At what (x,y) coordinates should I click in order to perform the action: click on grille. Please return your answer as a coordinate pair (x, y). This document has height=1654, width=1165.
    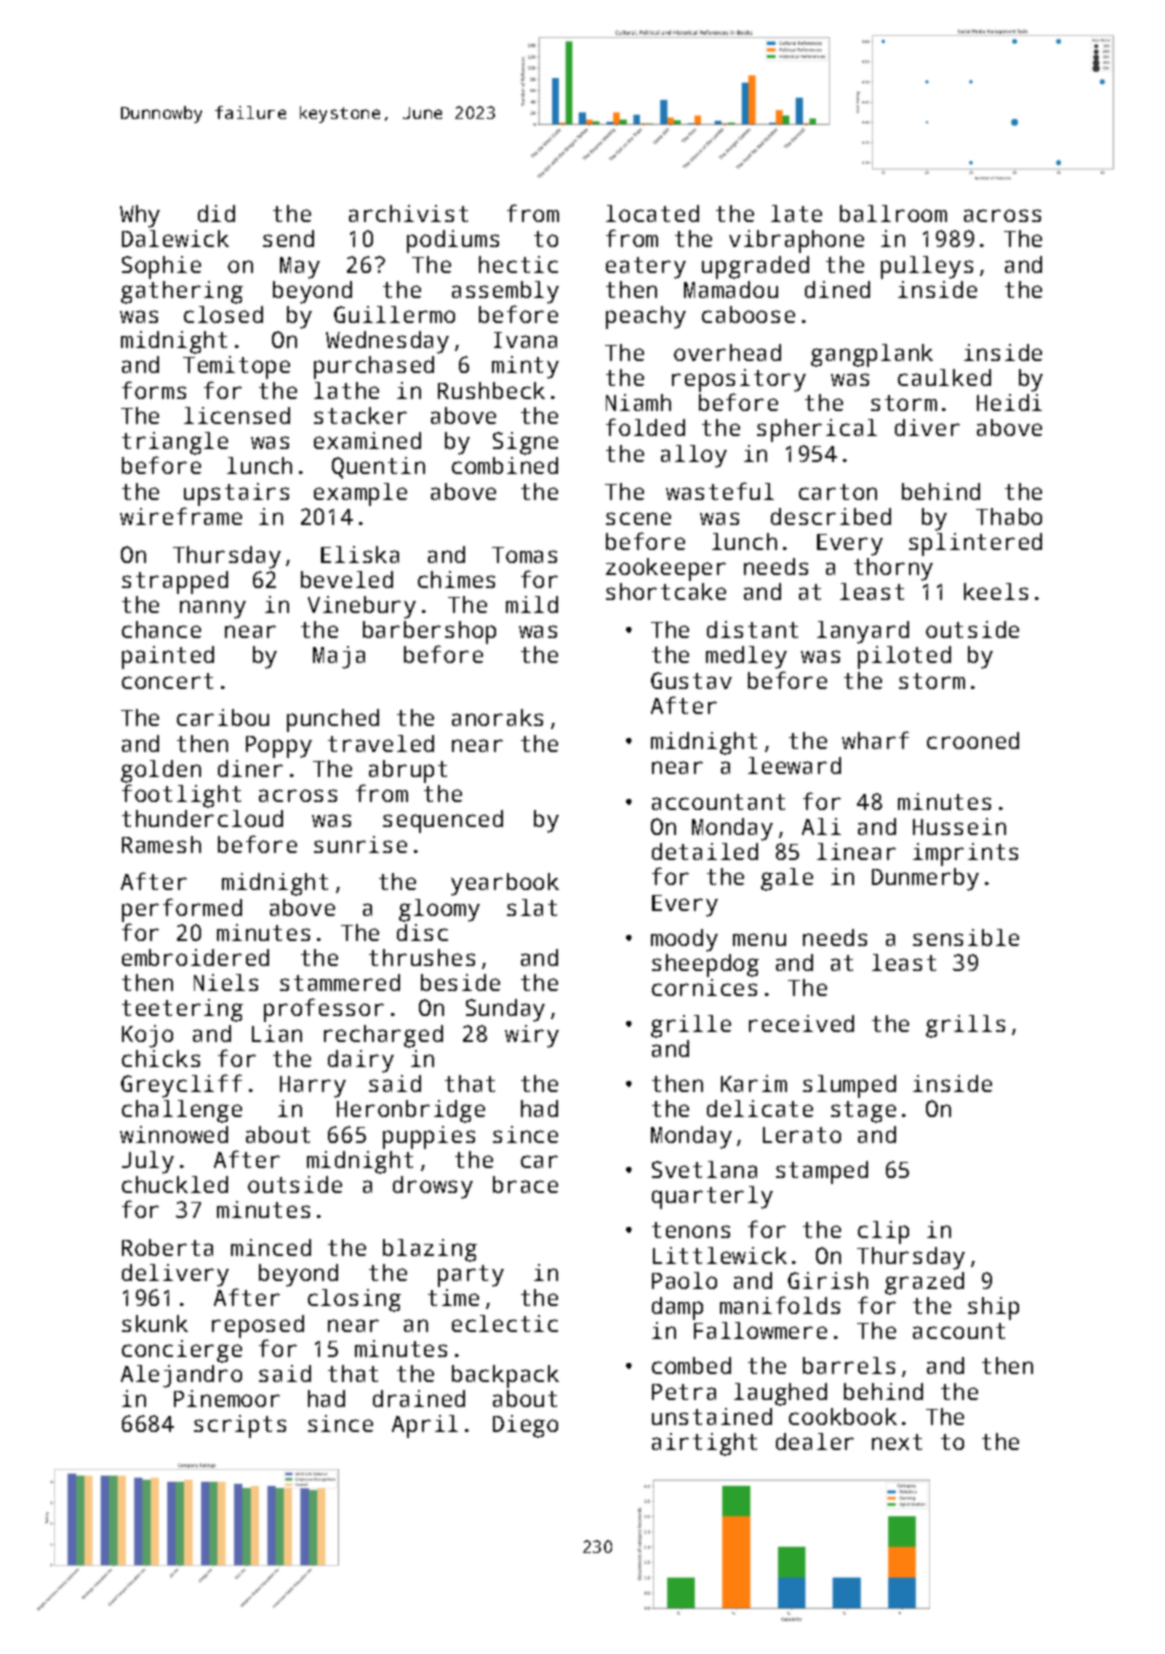
    Looking at the image, I should click on (691, 1026).
